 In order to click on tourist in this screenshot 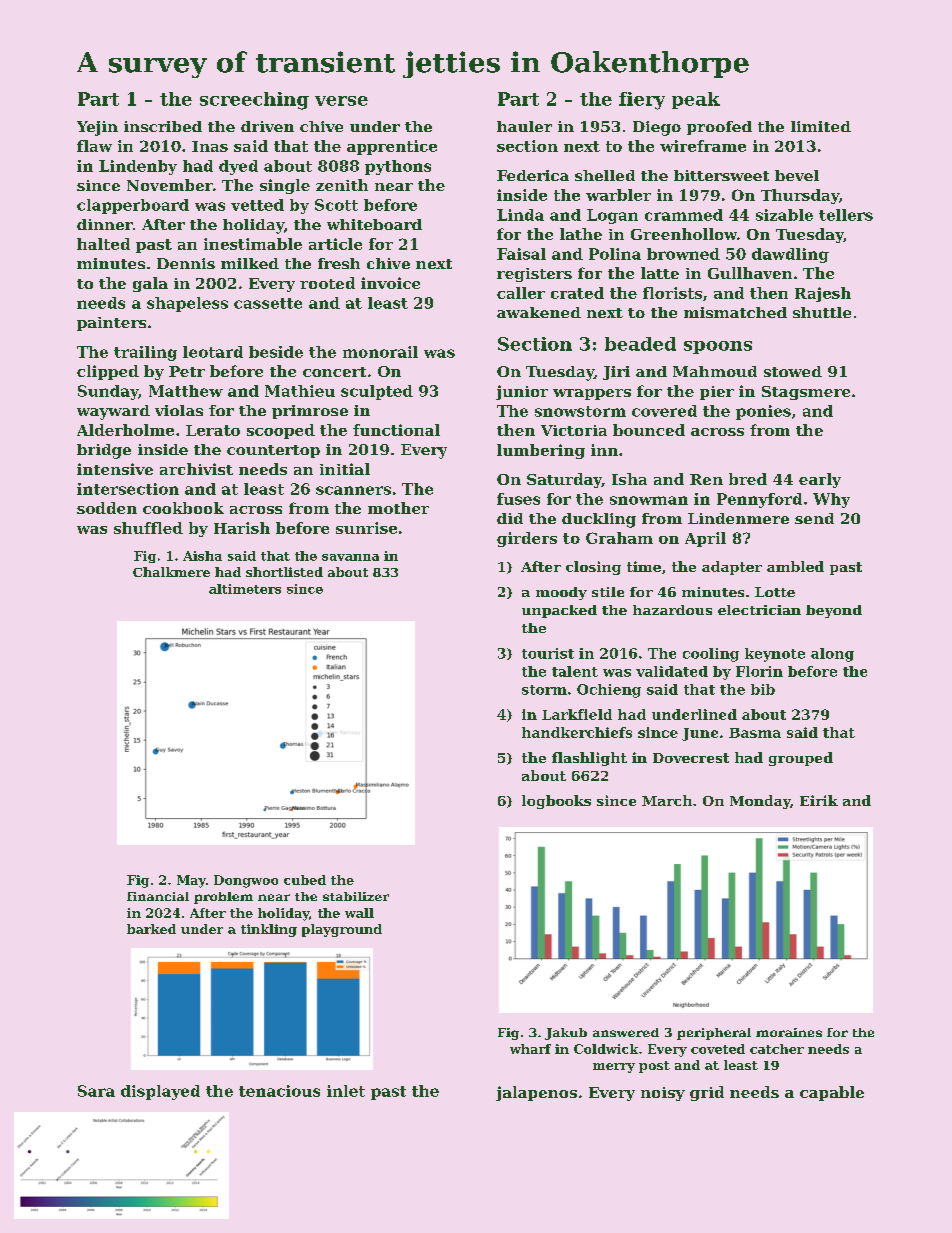, I will do `click(548, 653)`.
